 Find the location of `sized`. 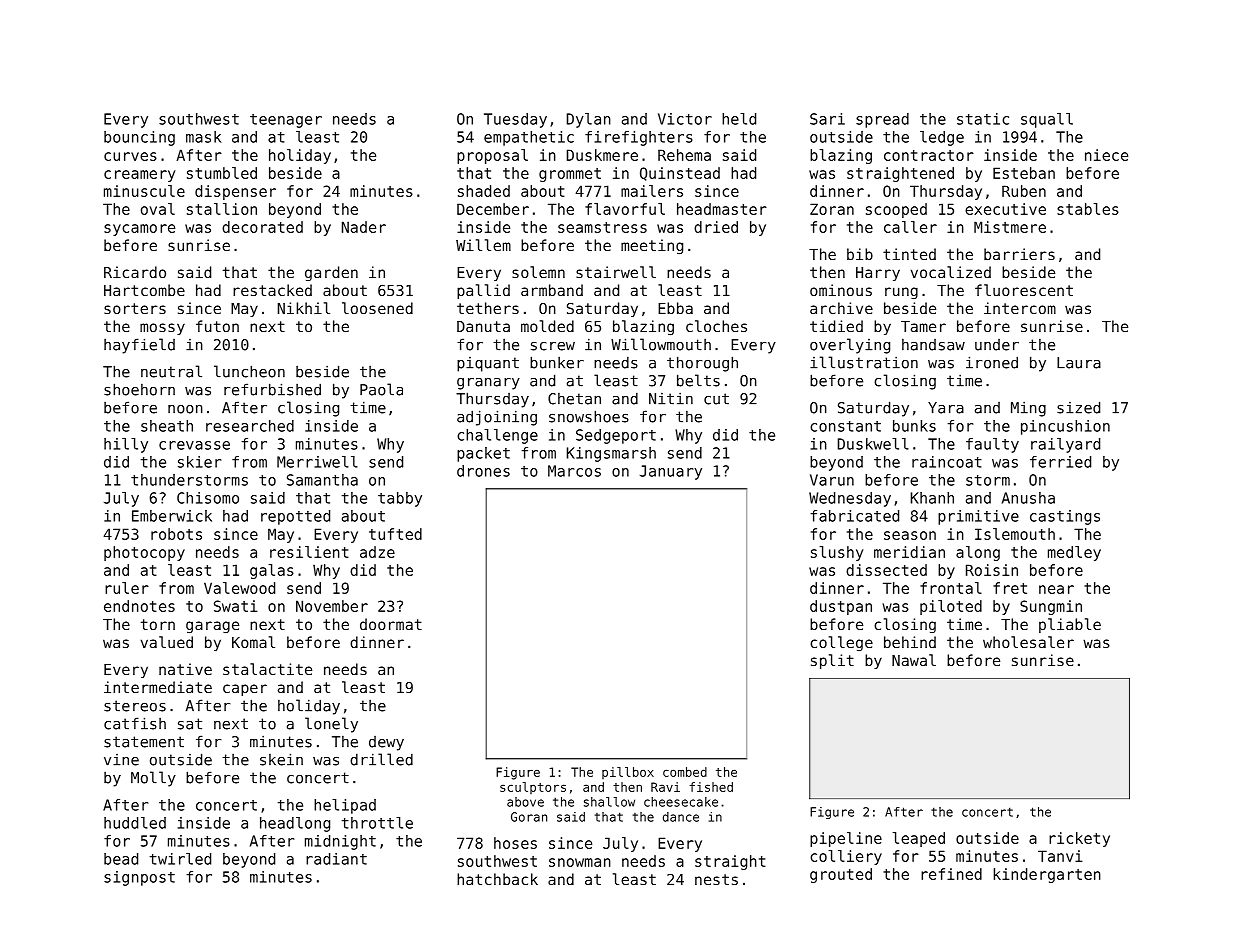

sized is located at coordinates (1078, 407).
